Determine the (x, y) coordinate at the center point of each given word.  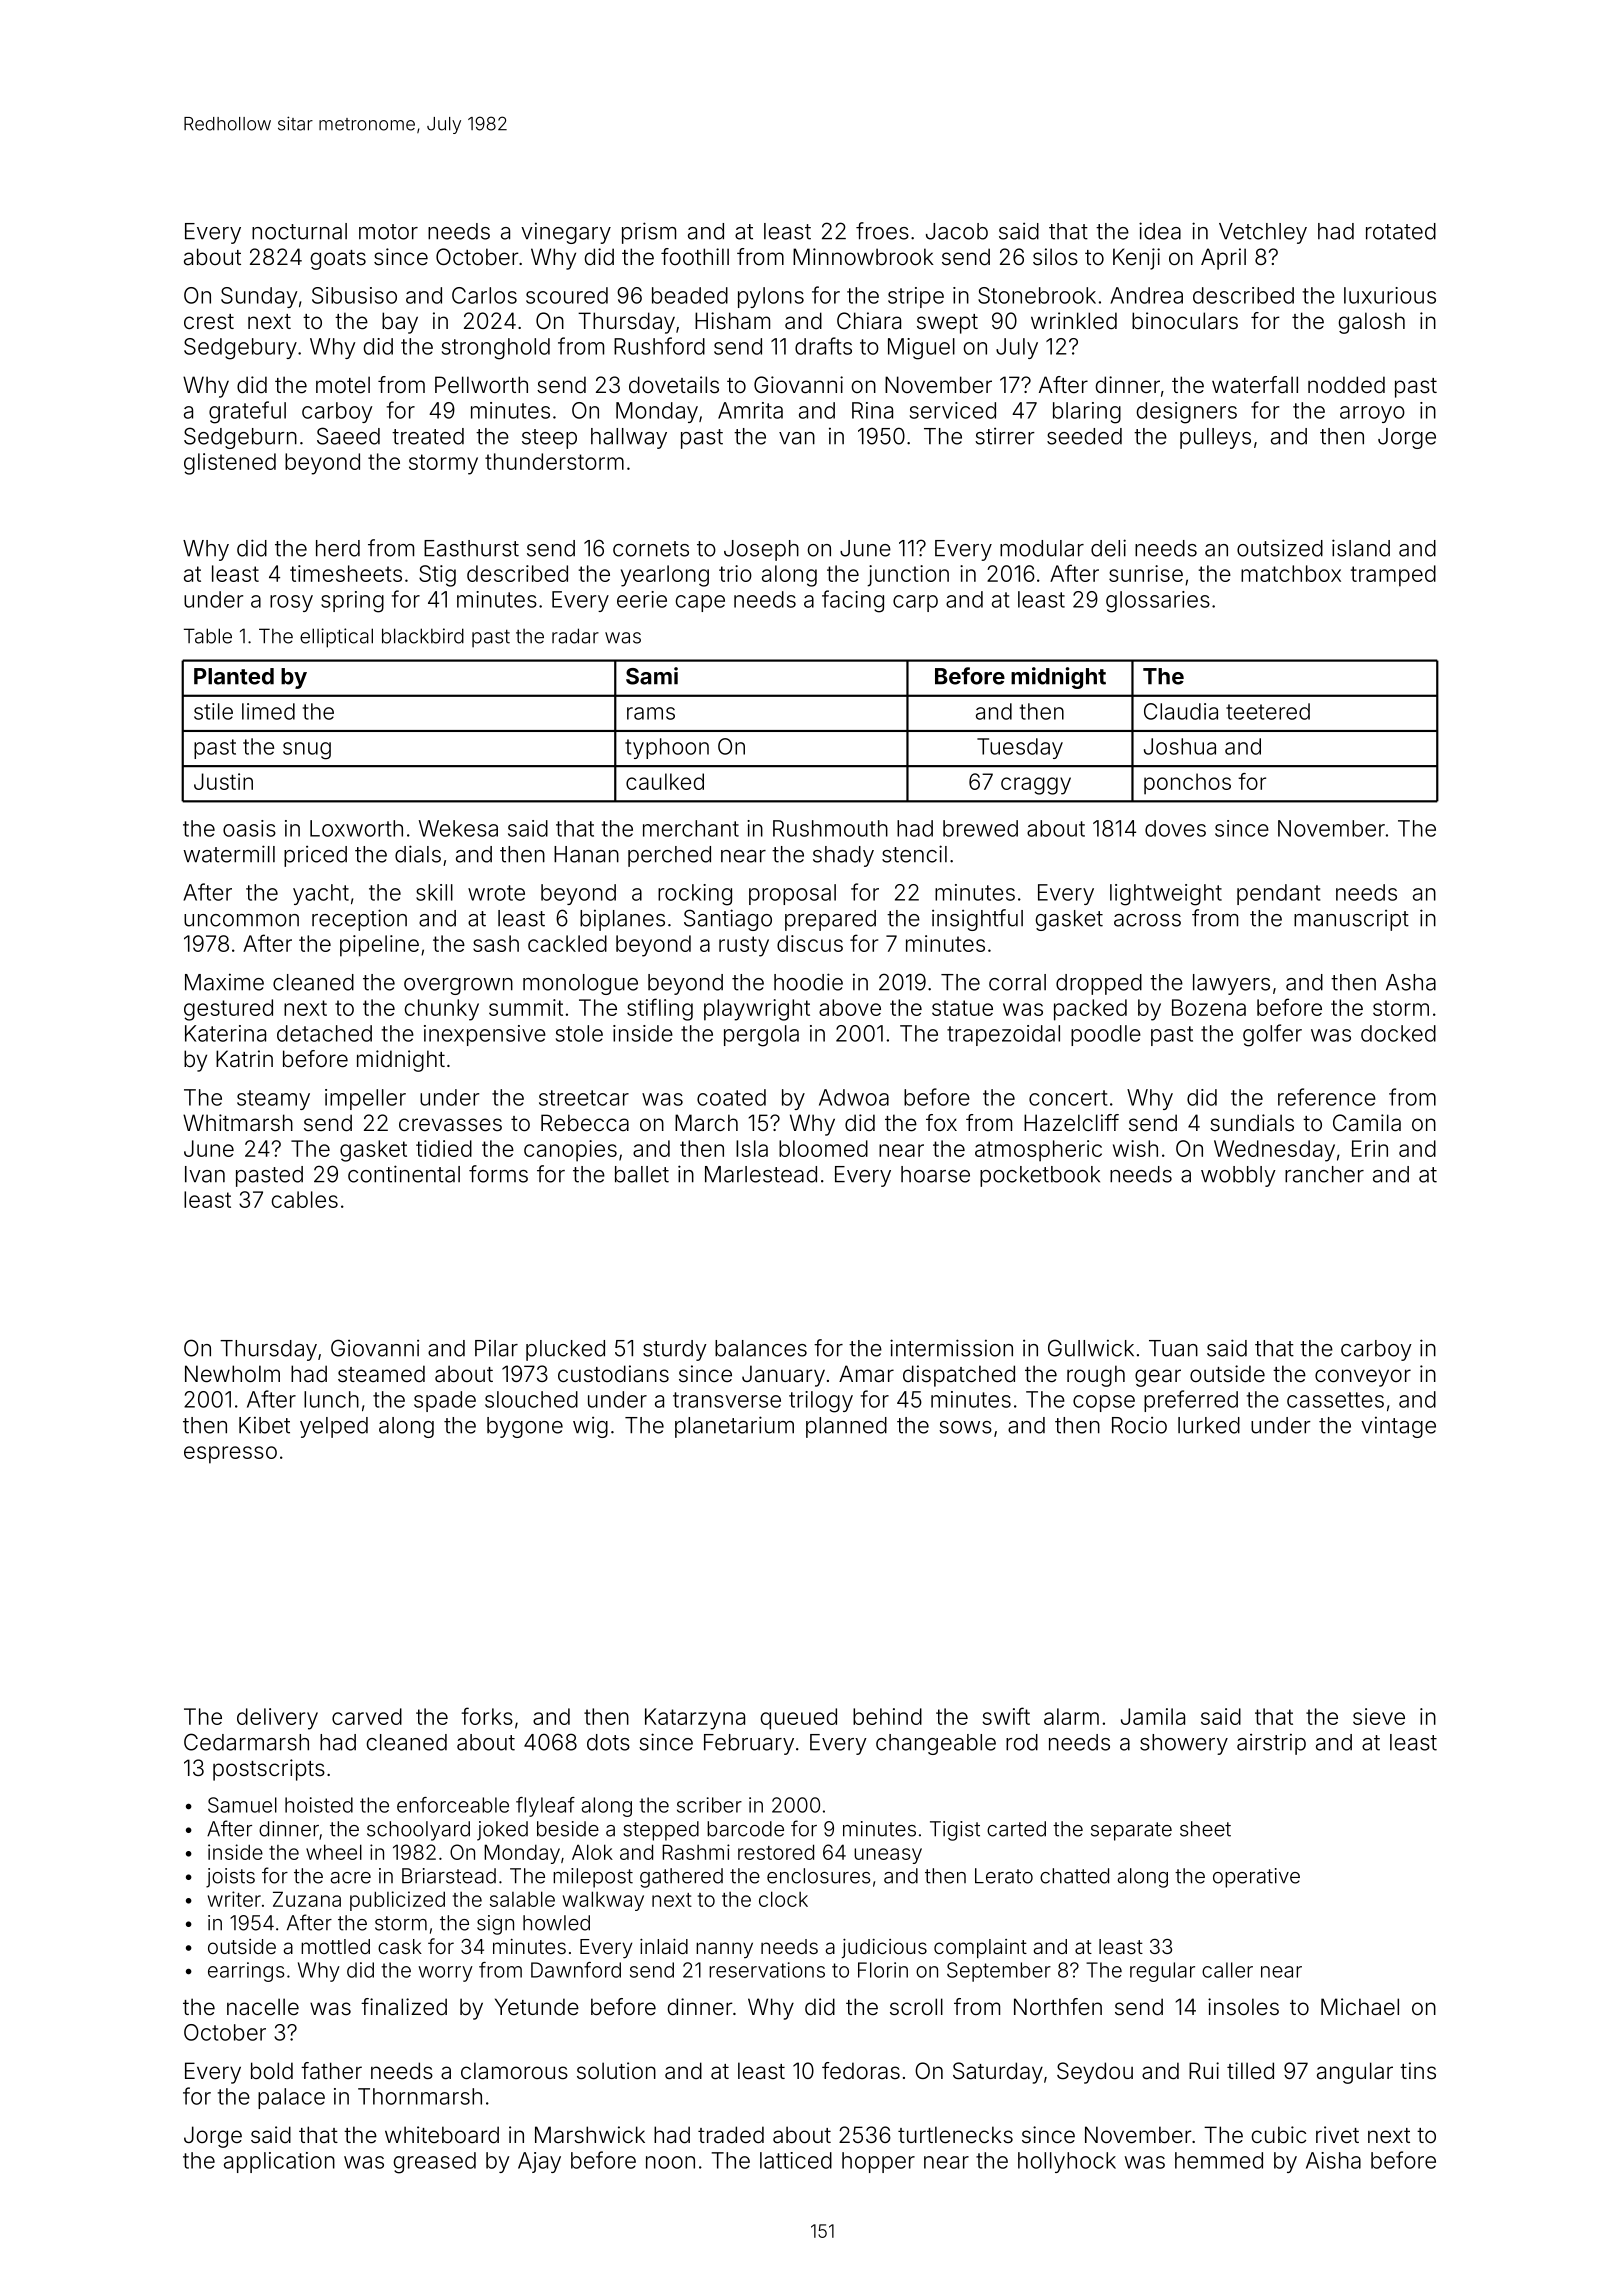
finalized (404, 2007)
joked (502, 1831)
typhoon (667, 748)
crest (209, 322)
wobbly (1238, 1176)
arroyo (1372, 414)
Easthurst (471, 548)
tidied (444, 1148)
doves (1175, 828)
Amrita (750, 410)
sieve (1379, 1716)
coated (731, 1097)
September (999, 1972)
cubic (1279, 2135)
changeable (936, 1744)
